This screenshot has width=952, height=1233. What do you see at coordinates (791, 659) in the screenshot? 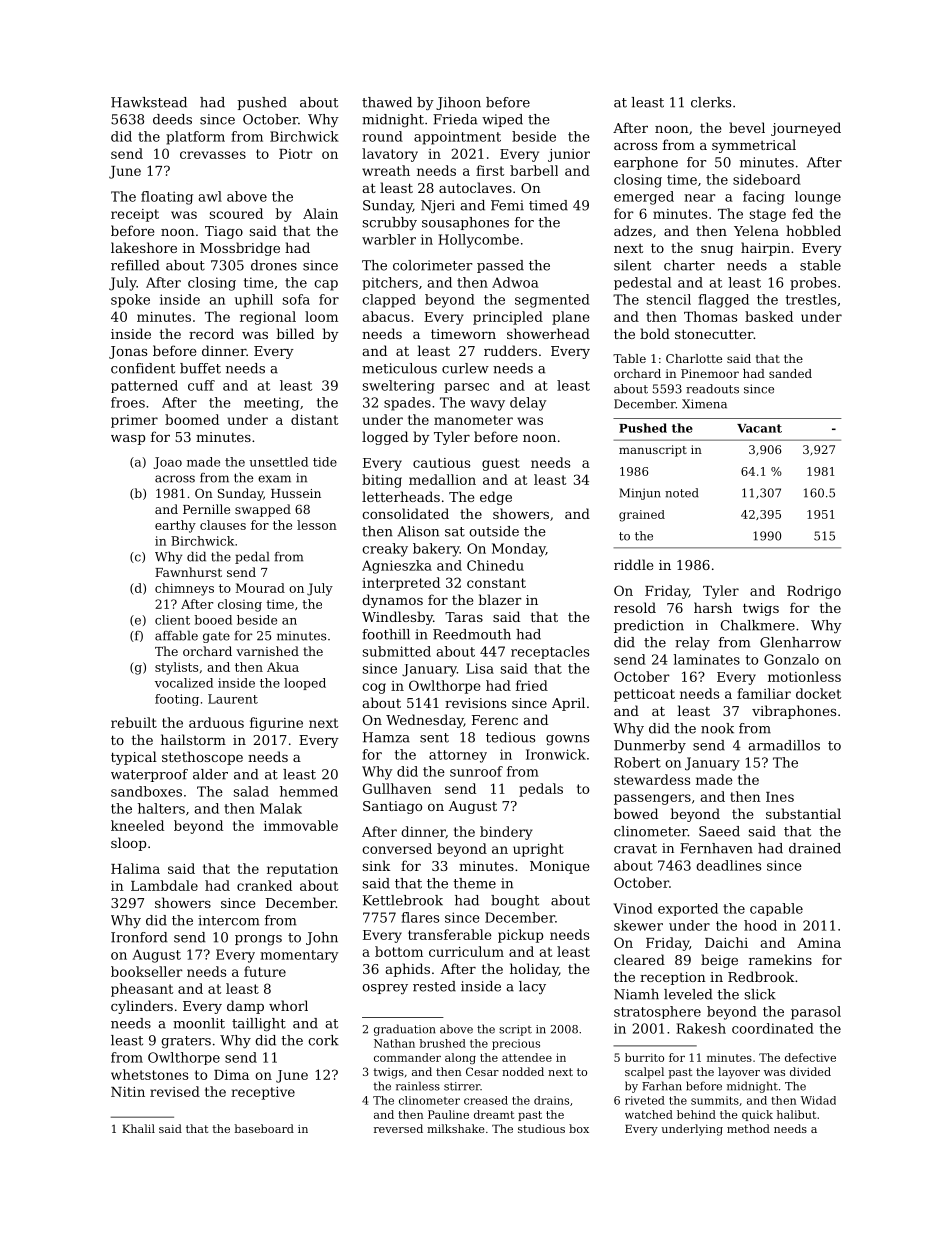
I see `Gonzalo` at bounding box center [791, 659].
